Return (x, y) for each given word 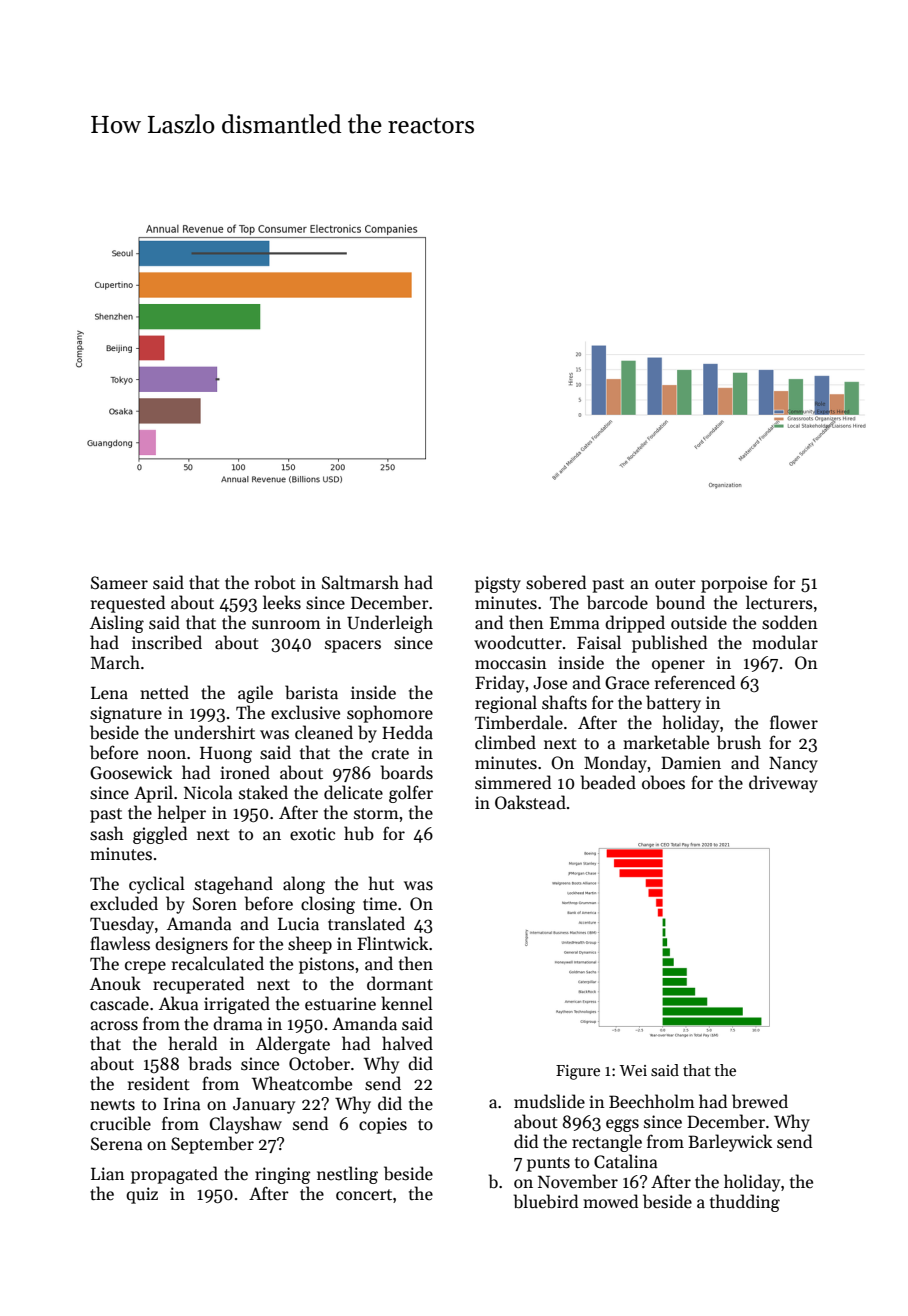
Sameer (119, 583)
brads (210, 1063)
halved (407, 1043)
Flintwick (392, 943)
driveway (783, 784)
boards (406, 772)
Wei (633, 1070)
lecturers (779, 602)
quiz (142, 1195)
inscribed (167, 642)
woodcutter (518, 642)
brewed (760, 1101)
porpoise (734, 584)
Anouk (115, 983)
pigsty (498, 584)
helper (182, 814)
